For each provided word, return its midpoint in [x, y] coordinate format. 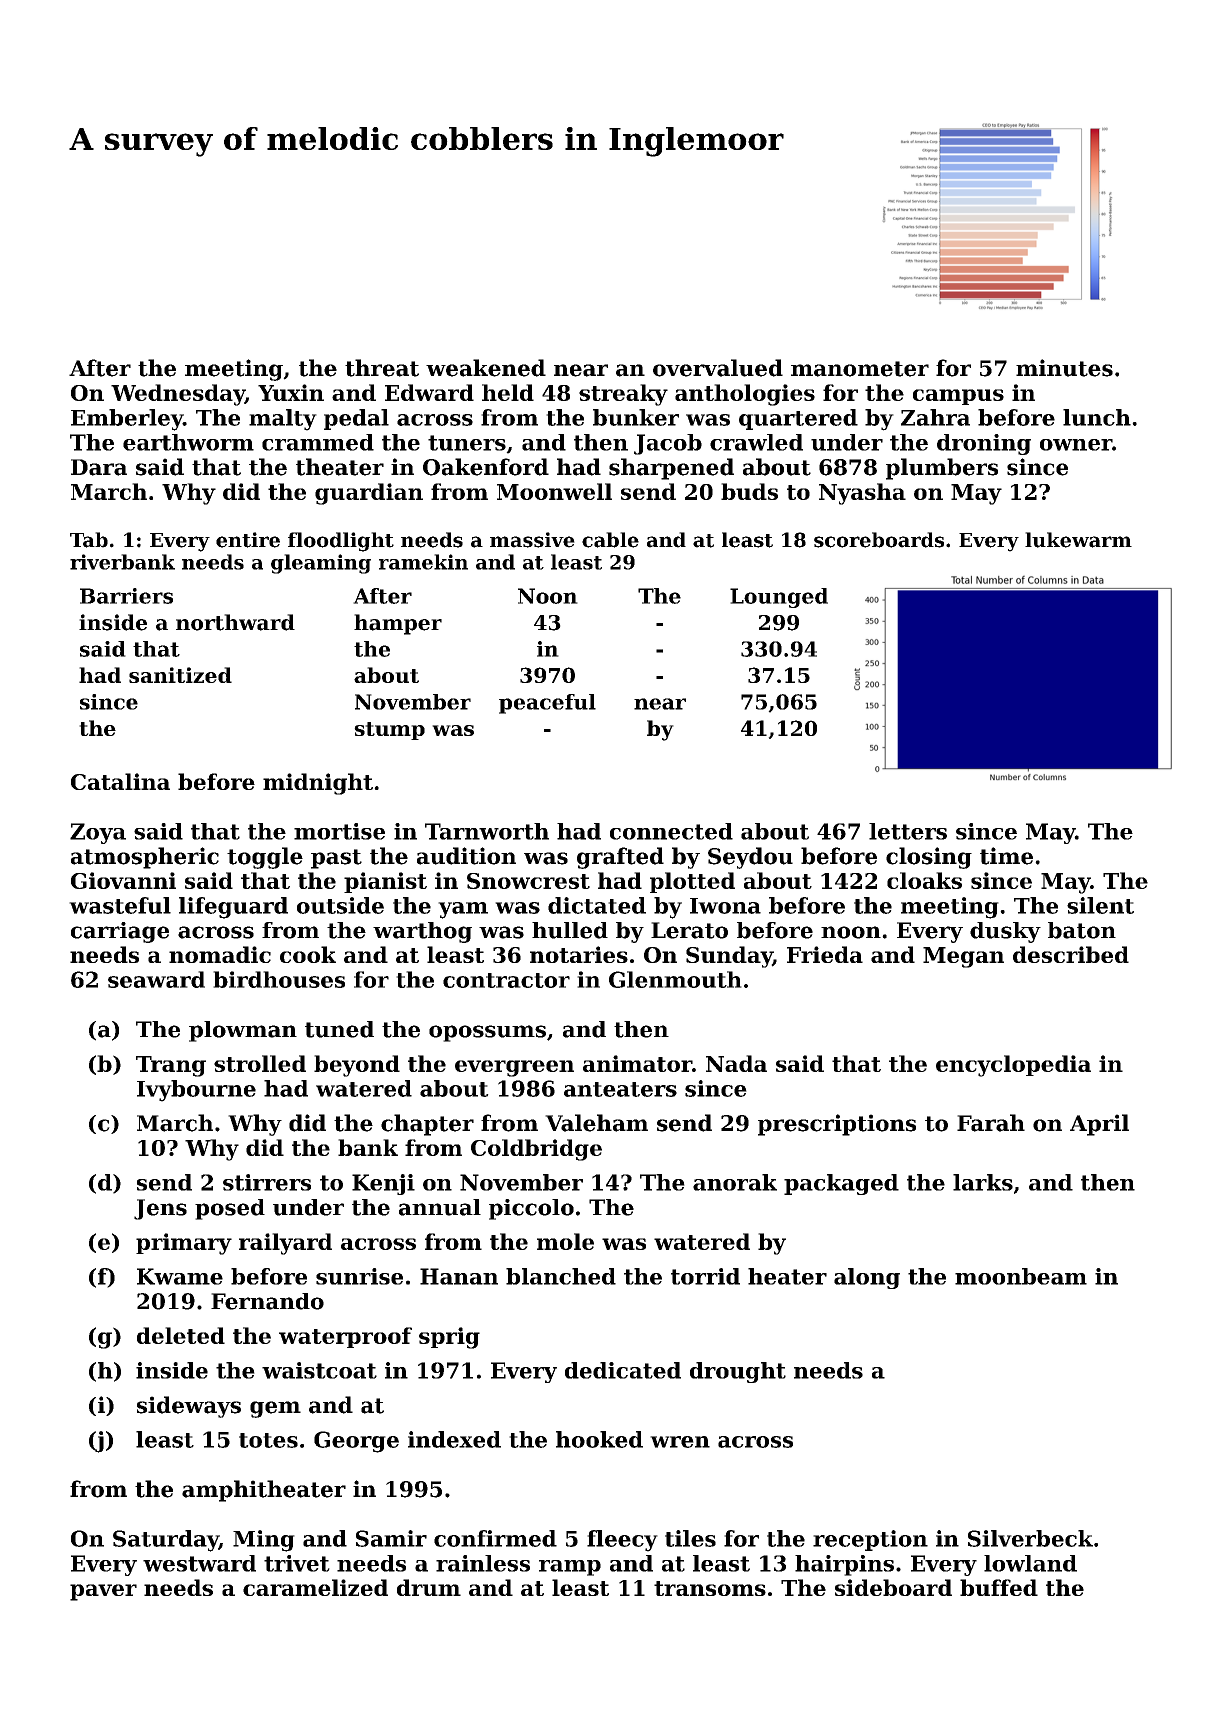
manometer [860, 369]
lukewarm [1078, 540]
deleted [181, 1335]
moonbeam [1021, 1276]
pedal [356, 419]
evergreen [514, 1068]
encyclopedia [1013, 1066]
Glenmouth [675, 979]
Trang [171, 1066]
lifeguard [233, 908]
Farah [991, 1123]
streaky [623, 395]
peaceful [547, 704]
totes [268, 1440]
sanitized [180, 675]
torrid [705, 1276]
